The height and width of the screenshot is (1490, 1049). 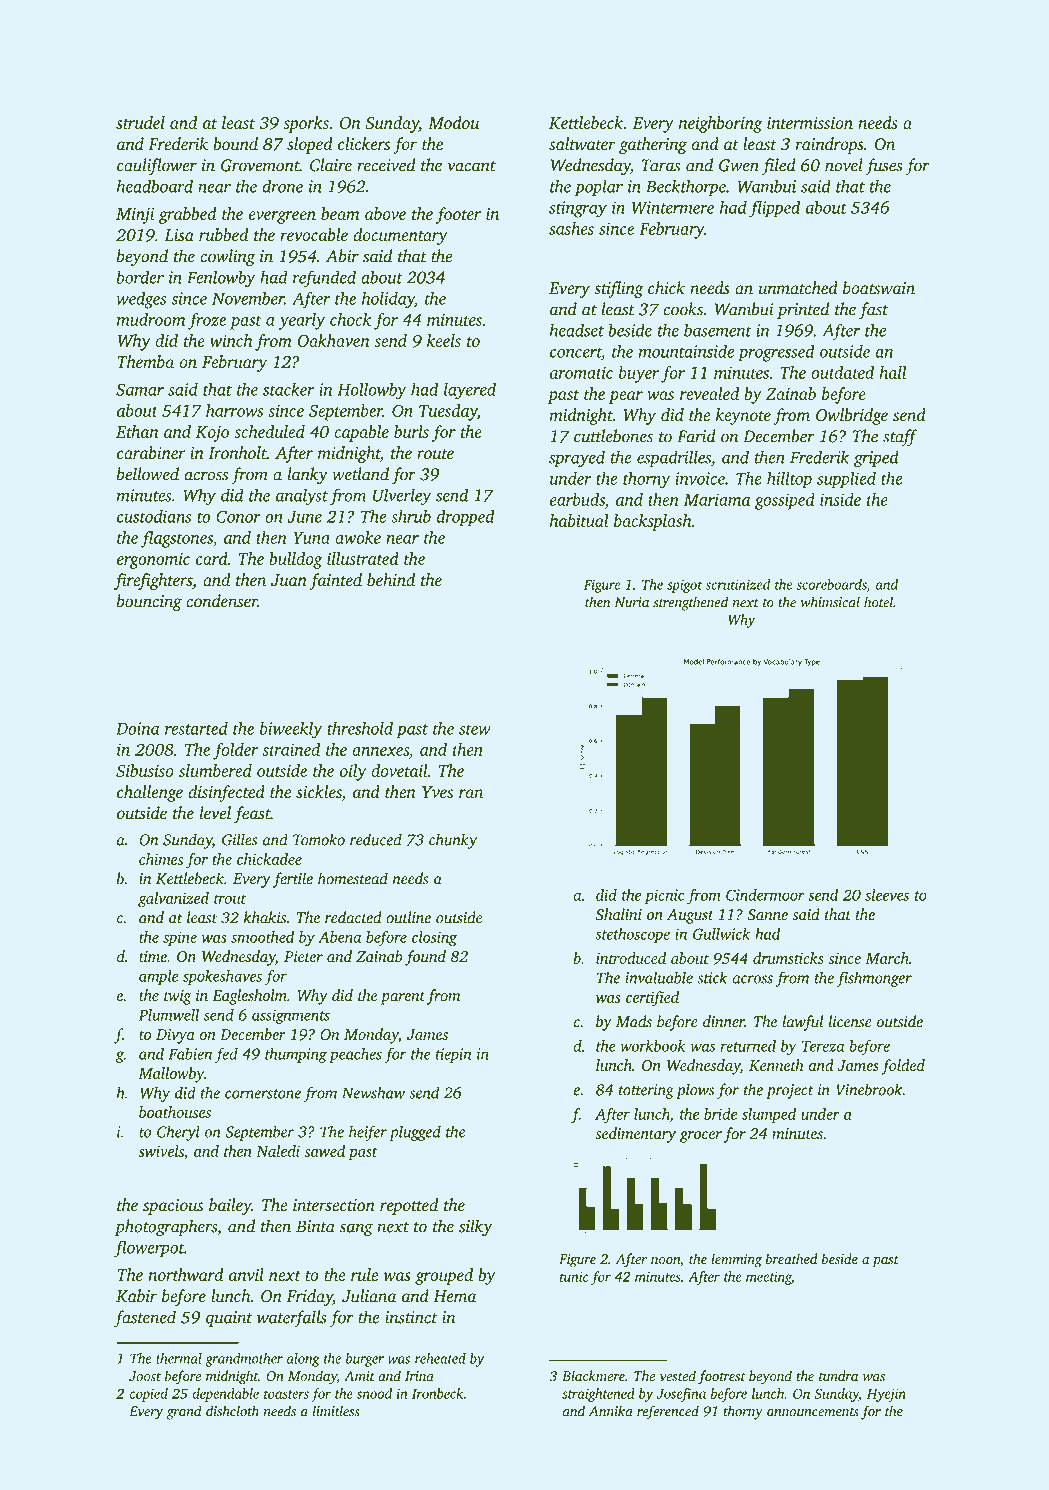 What do you see at coordinates (790, 1091) in the screenshot?
I see `project` at bounding box center [790, 1091].
